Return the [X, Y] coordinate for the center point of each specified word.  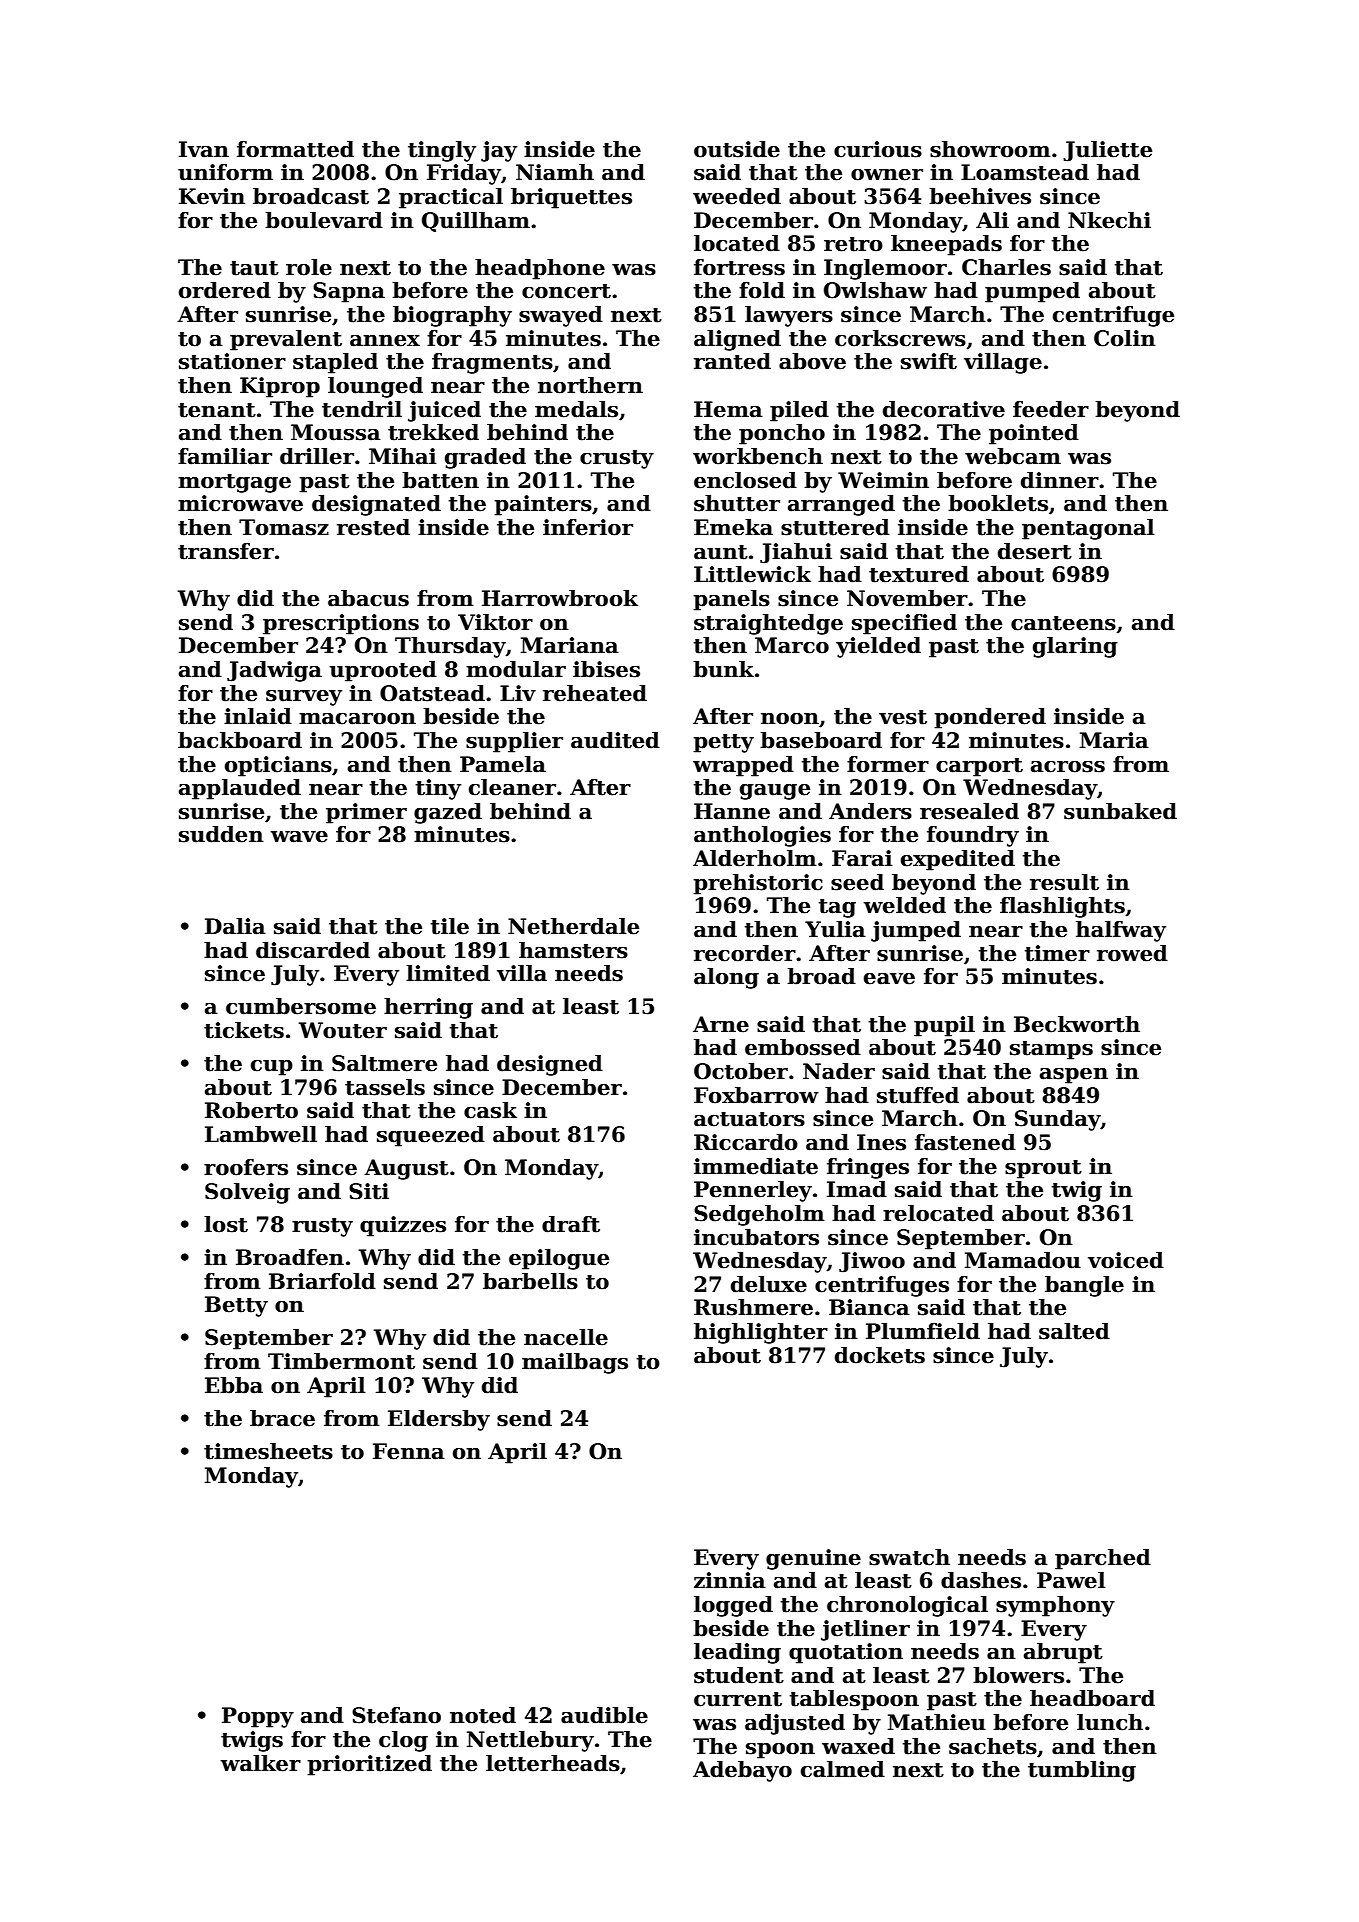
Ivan [204, 149]
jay [499, 151]
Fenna [409, 1451]
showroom [990, 149]
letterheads [553, 1763]
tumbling [1082, 1771]
